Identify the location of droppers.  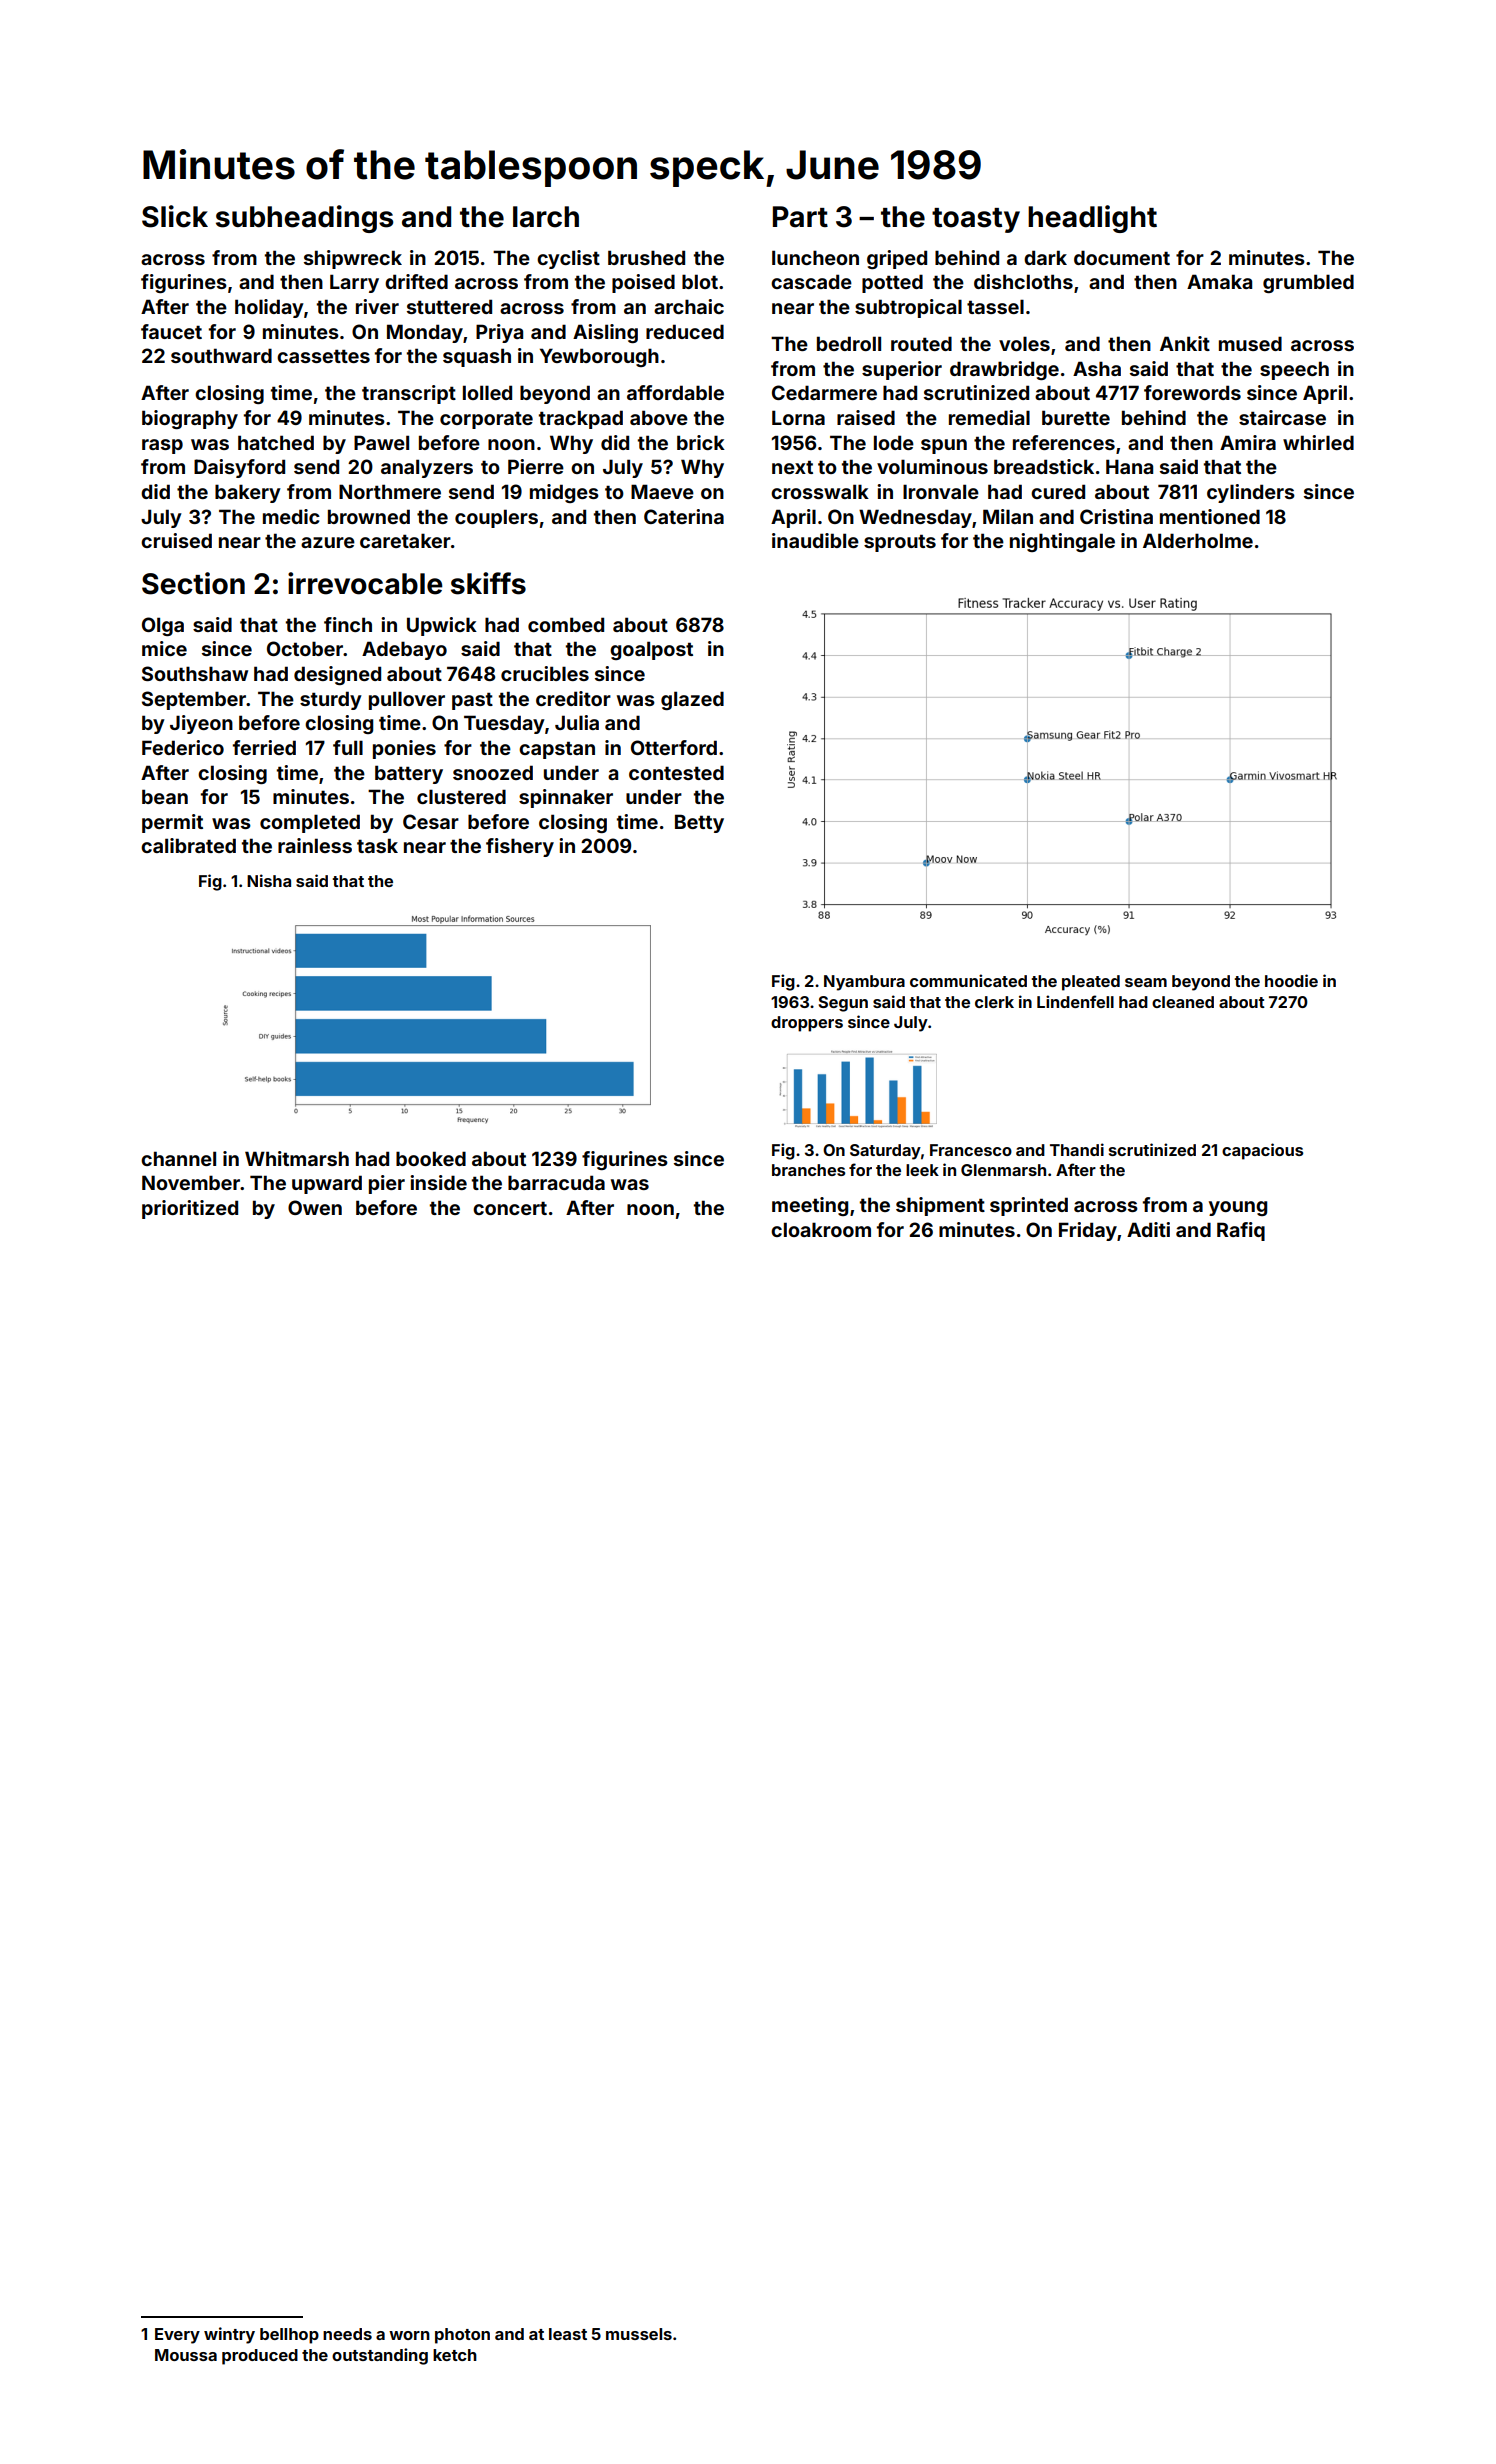
(807, 1024).
